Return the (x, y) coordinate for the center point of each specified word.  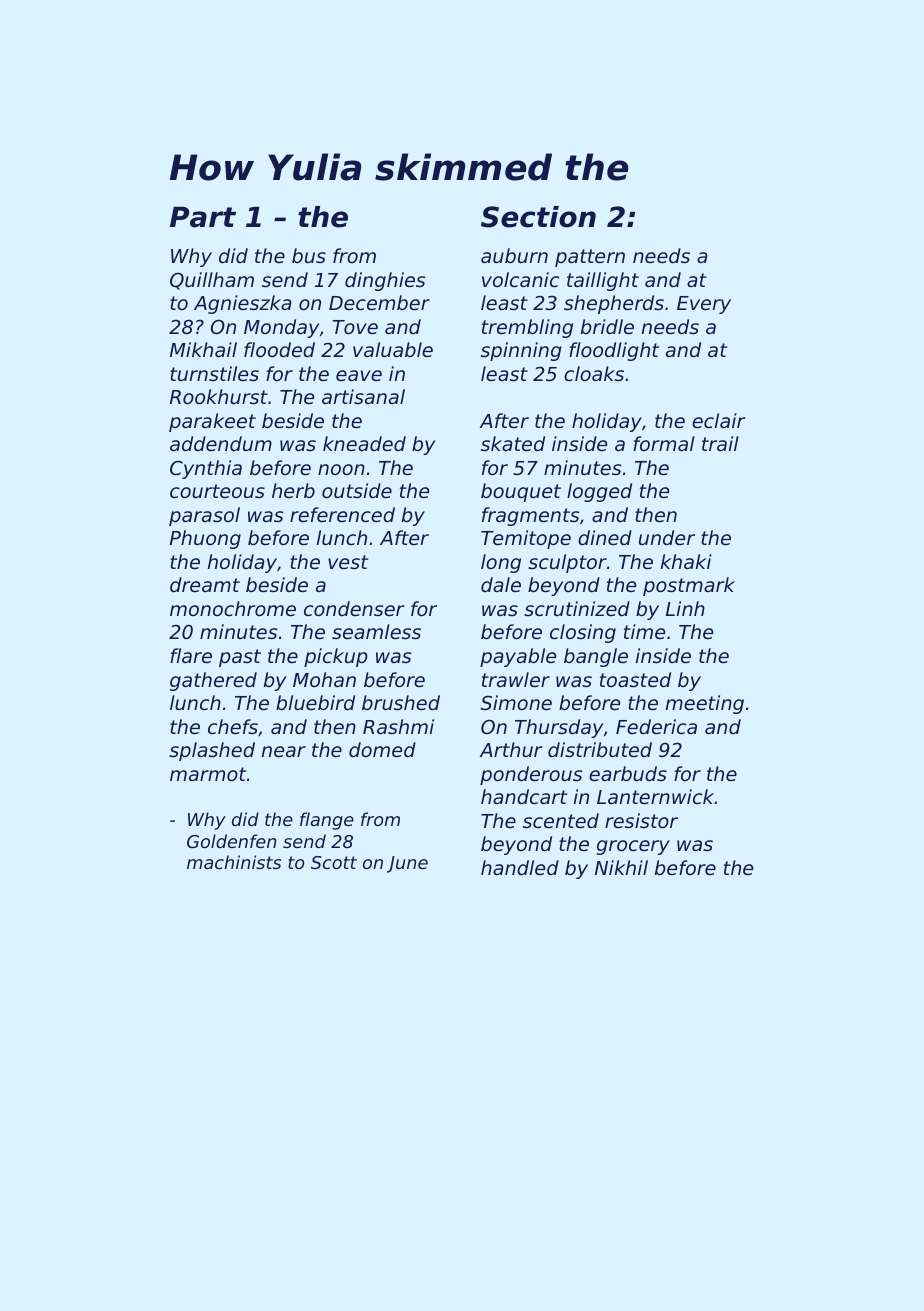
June (407, 864)
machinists (234, 862)
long (501, 563)
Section (538, 217)
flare (191, 656)
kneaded (364, 443)
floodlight (614, 351)
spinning (521, 351)
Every (704, 305)
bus (309, 255)
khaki (686, 561)
